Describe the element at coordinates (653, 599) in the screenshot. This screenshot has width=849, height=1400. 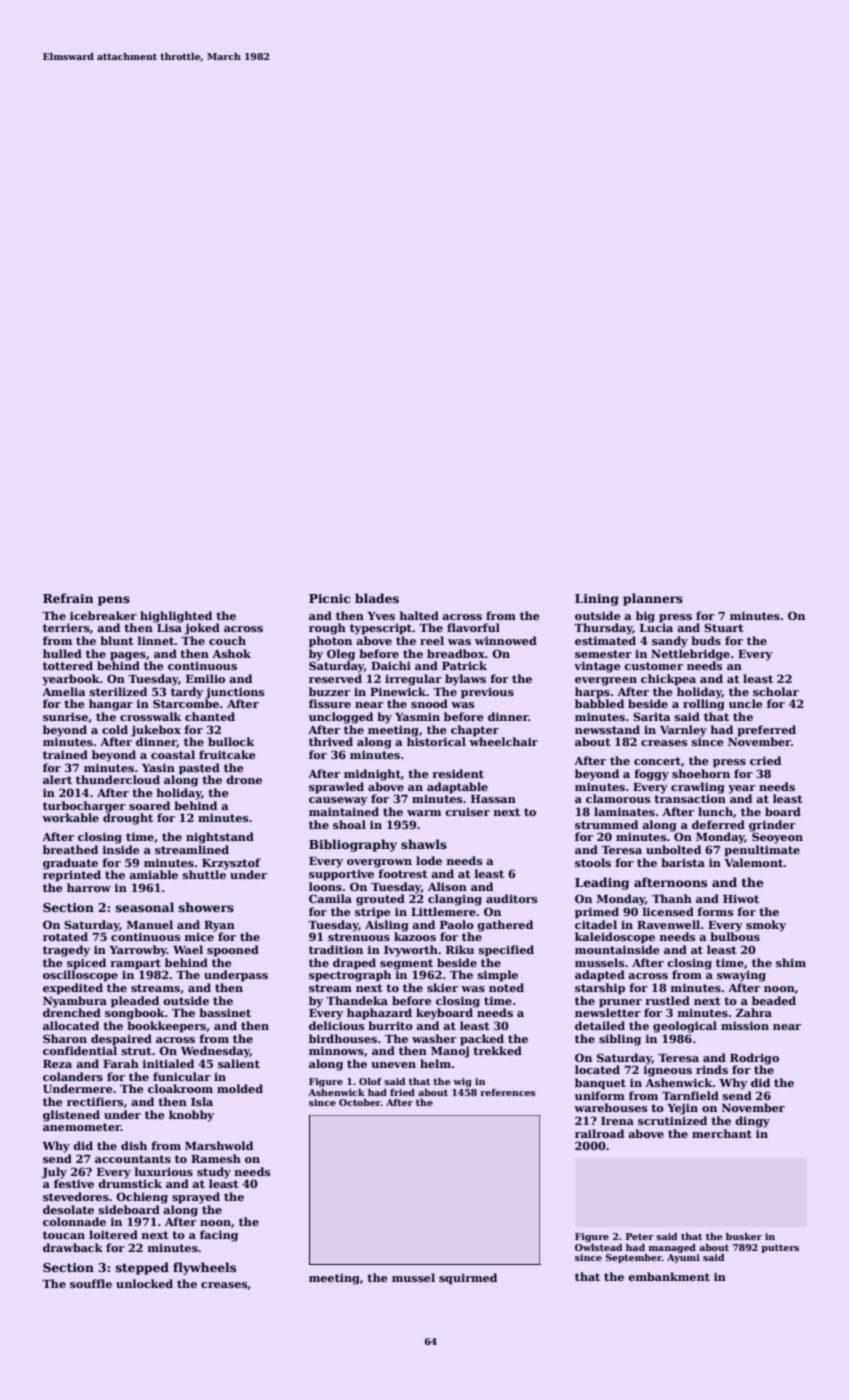
I see `planners` at that location.
